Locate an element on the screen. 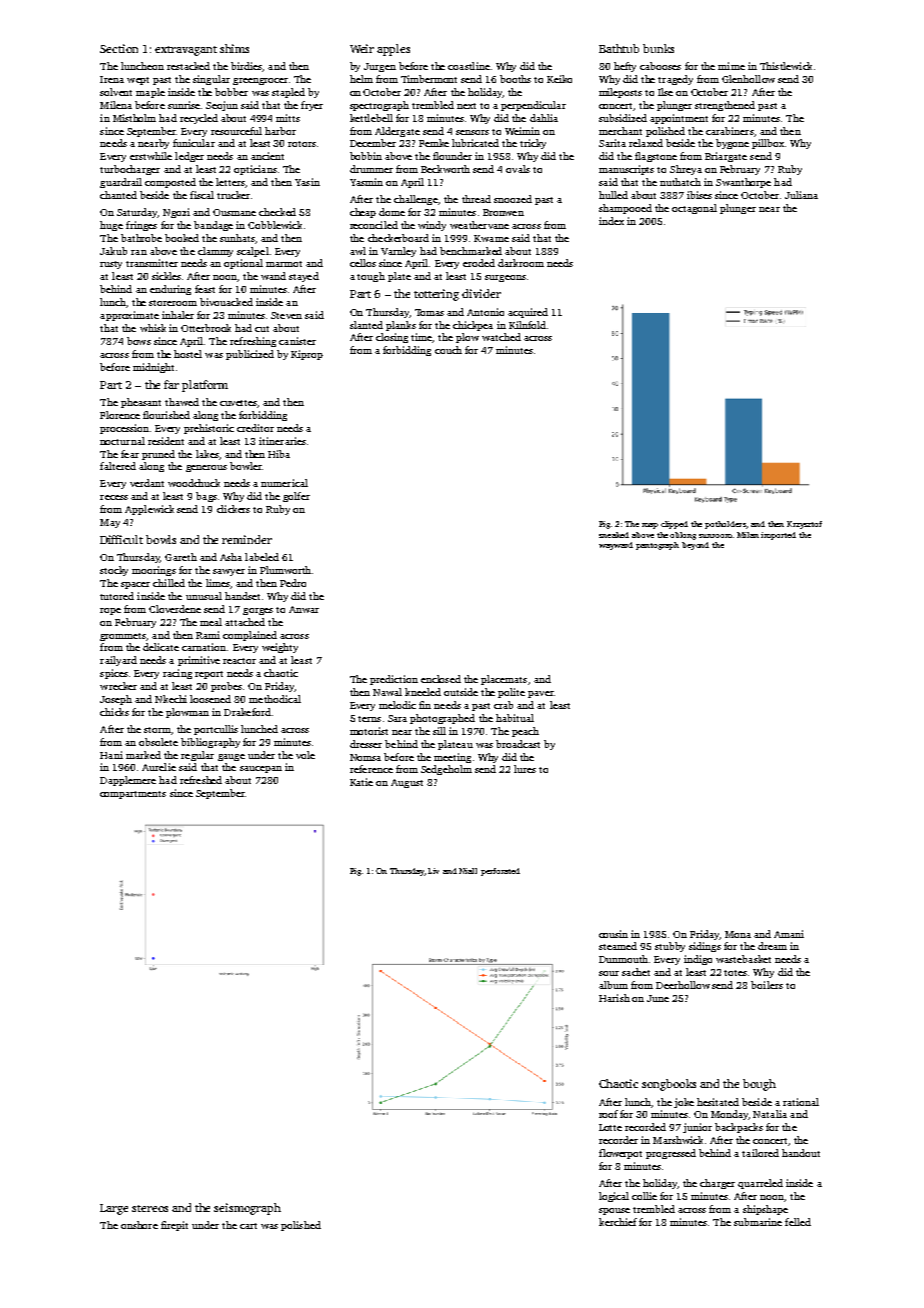  spacer is located at coordinates (135, 585).
